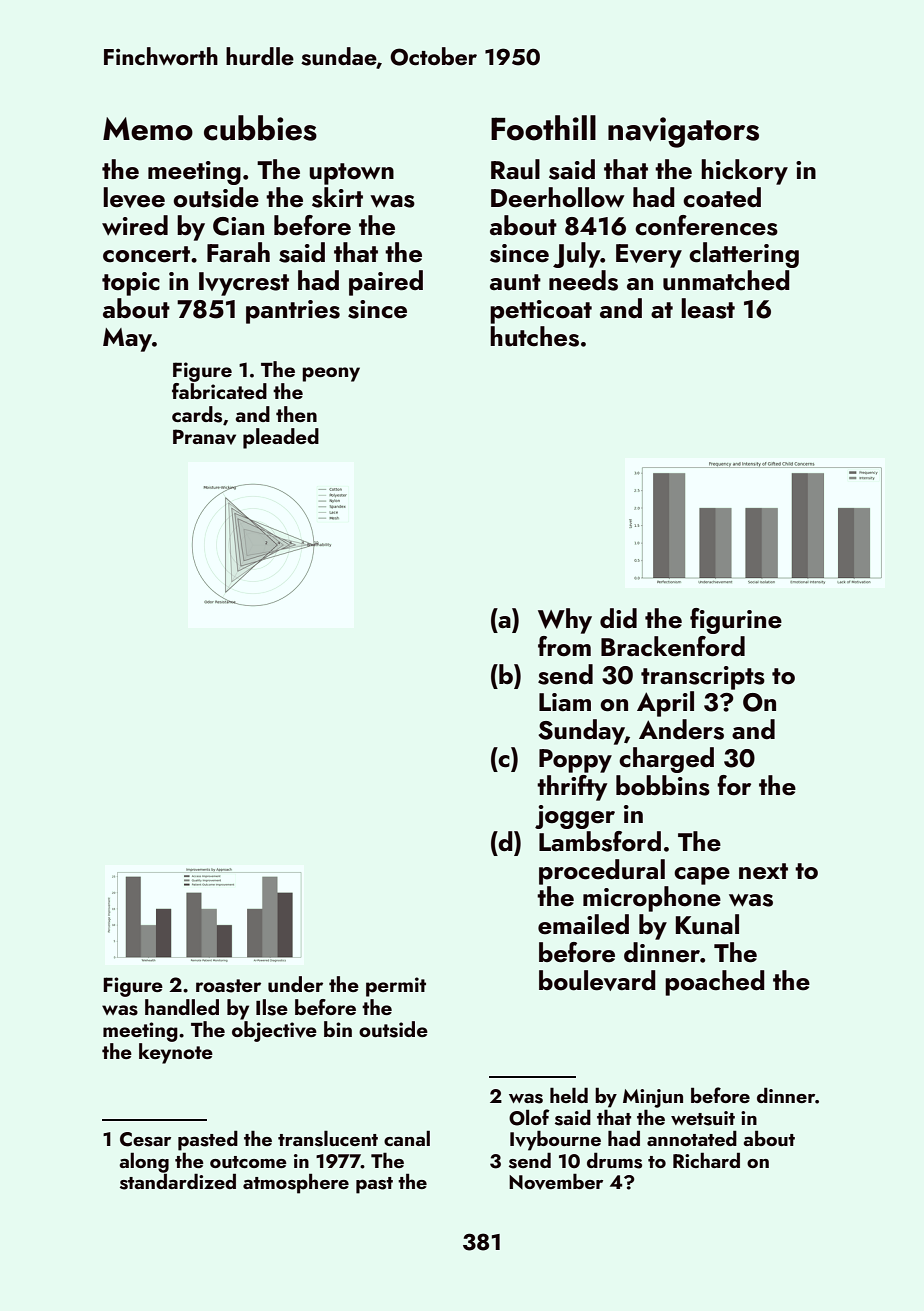 This screenshot has height=1311, width=924. Describe the element at coordinates (146, 254) in the screenshot. I see `concert` at that location.
